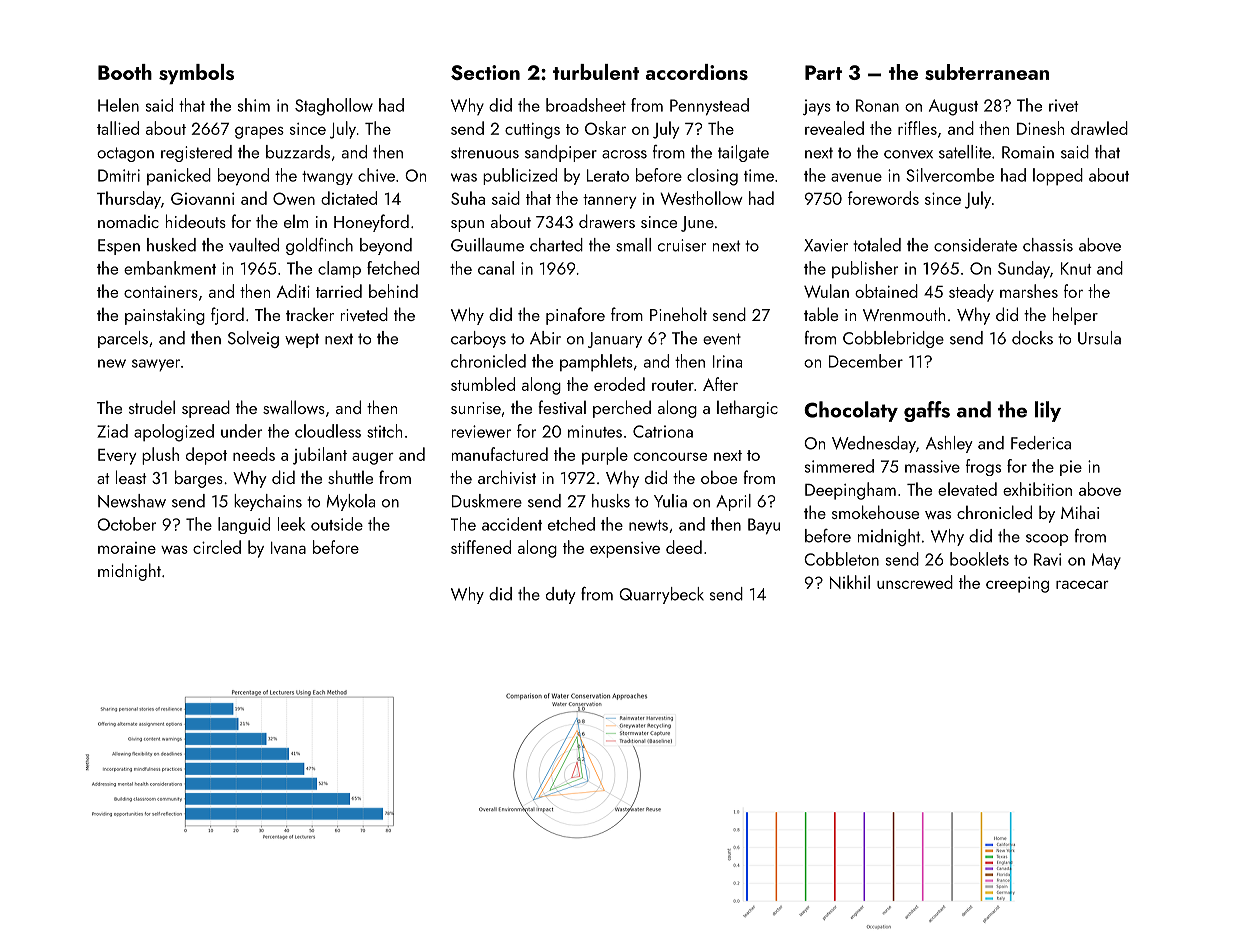 The width and height of the image is (1233, 952). Describe the element at coordinates (127, 548) in the image. I see `moraine` at that location.
